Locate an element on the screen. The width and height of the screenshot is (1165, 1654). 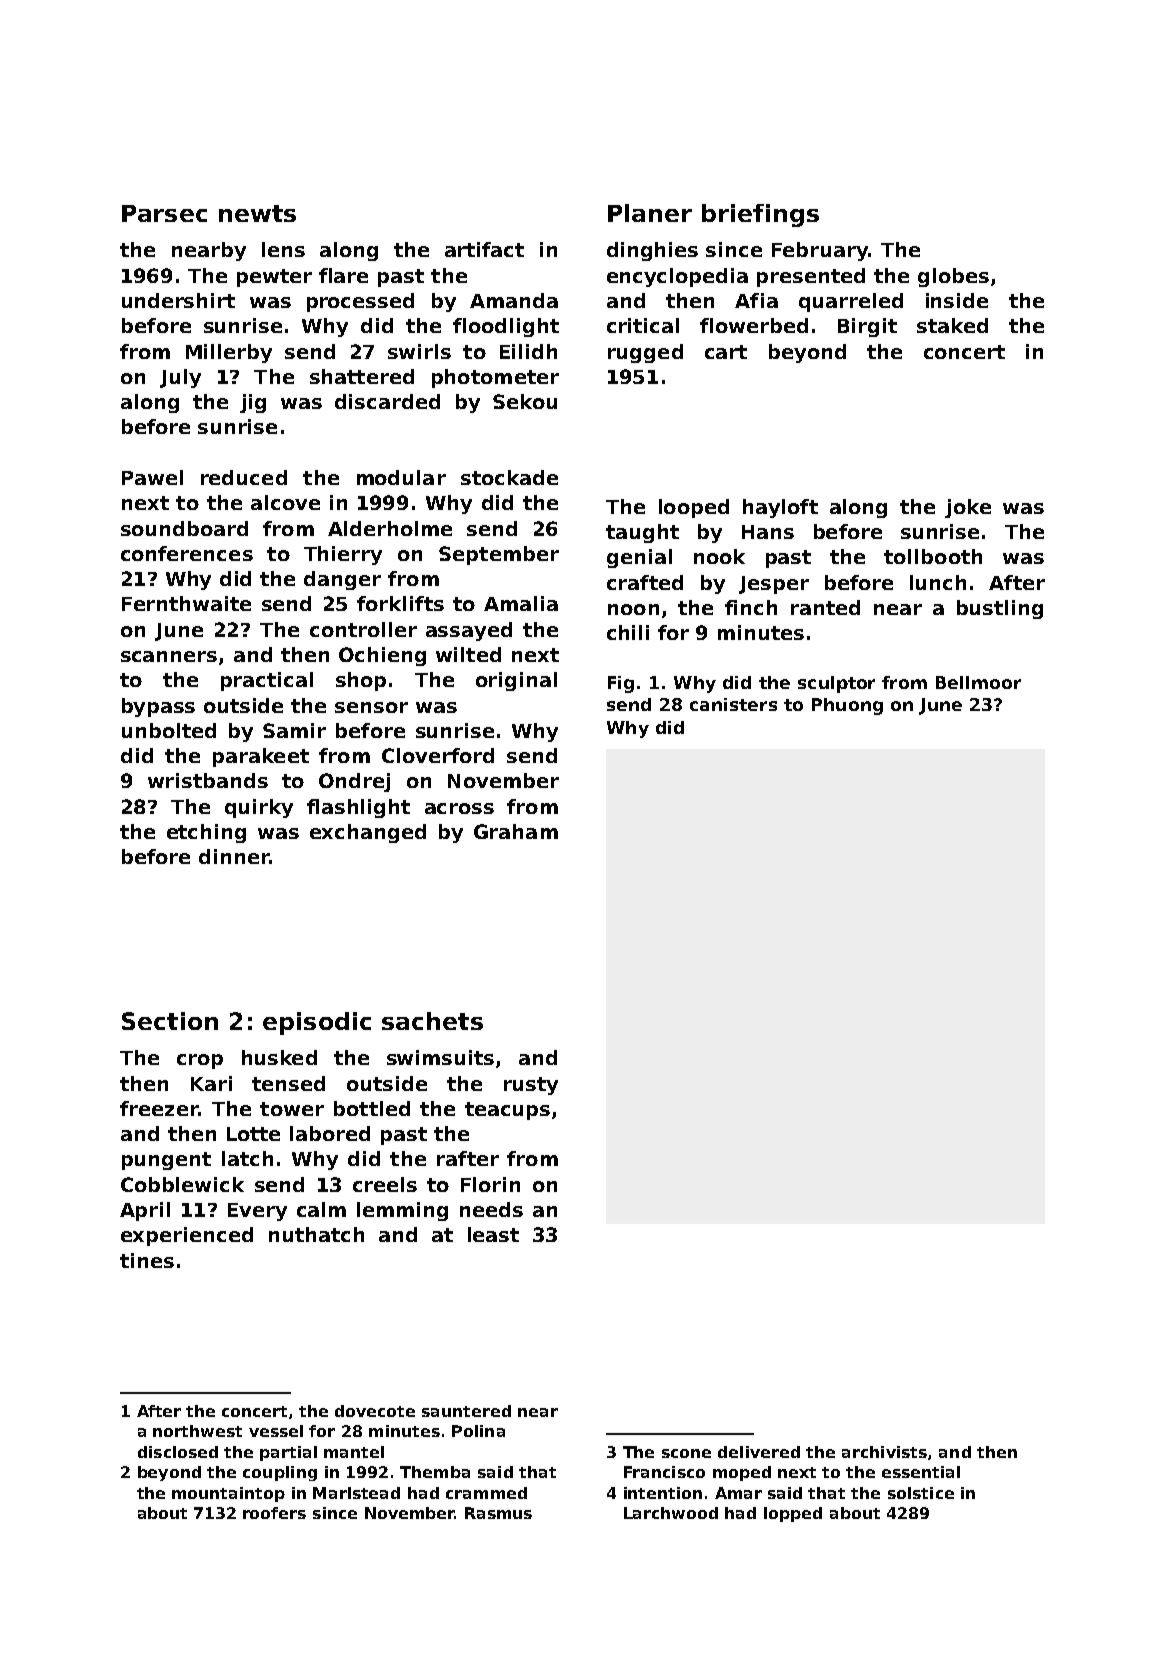
solstice is located at coordinates (921, 1493).
